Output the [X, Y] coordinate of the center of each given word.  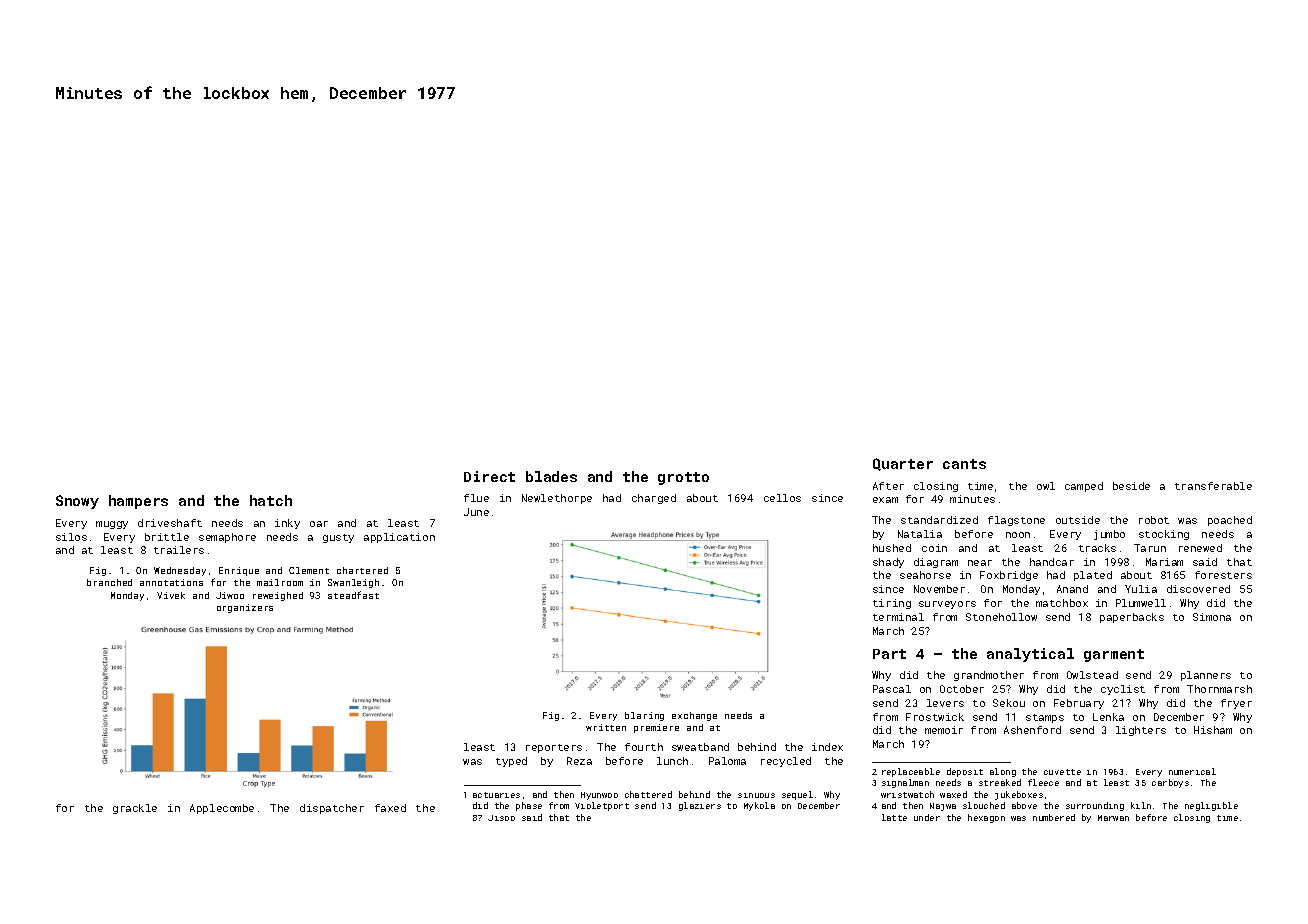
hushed [892, 548]
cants [964, 464]
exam [885, 500]
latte [894, 817]
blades [551, 476]
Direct [489, 476]
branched [109, 582]
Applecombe [222, 809]
